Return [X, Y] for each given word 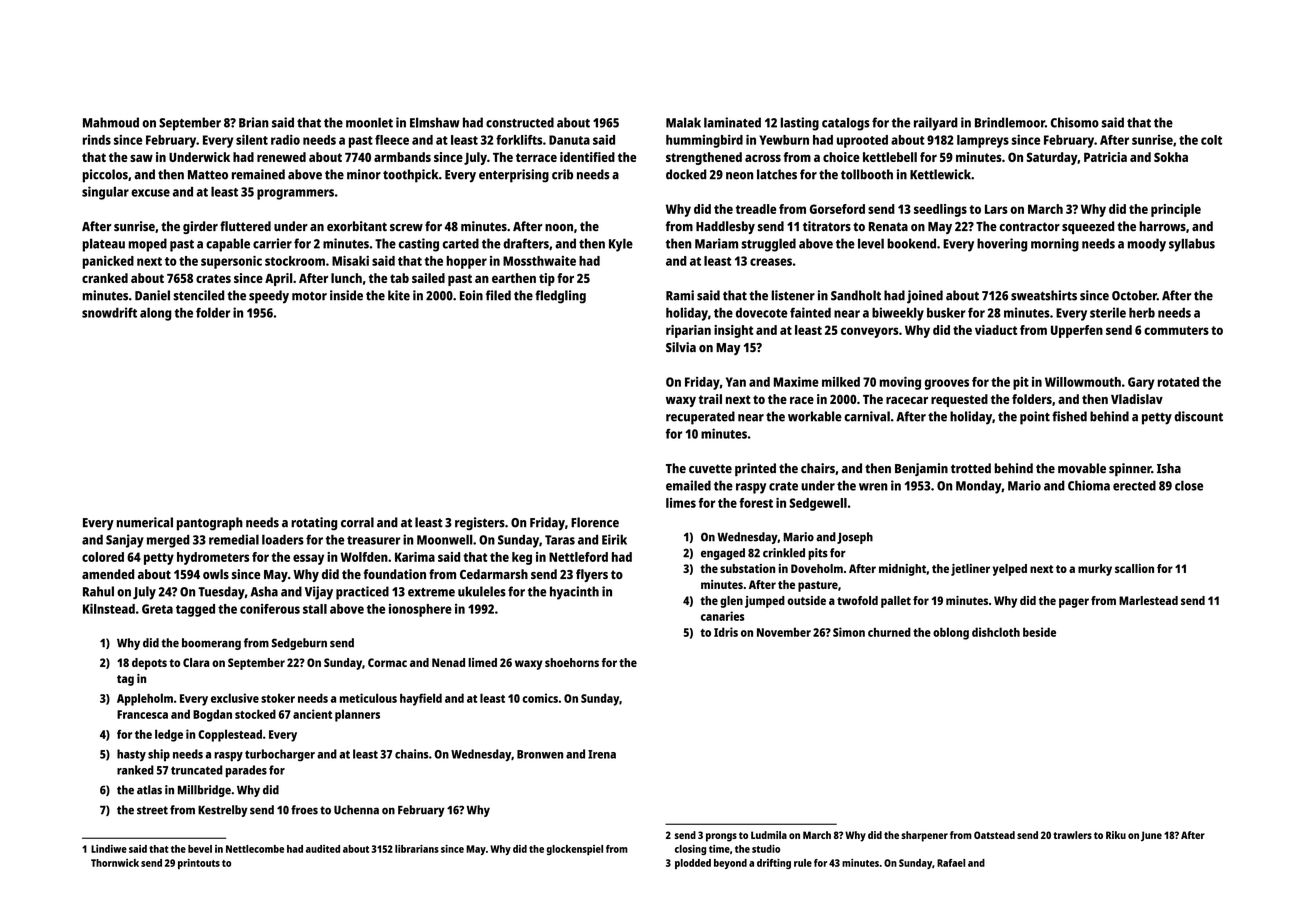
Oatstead [994, 835]
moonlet [369, 122]
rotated [1178, 382]
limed [482, 662]
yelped [1010, 570]
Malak [683, 122]
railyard [936, 124]
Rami [680, 295]
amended [108, 574]
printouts [199, 864]
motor [309, 296]
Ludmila [769, 835]
